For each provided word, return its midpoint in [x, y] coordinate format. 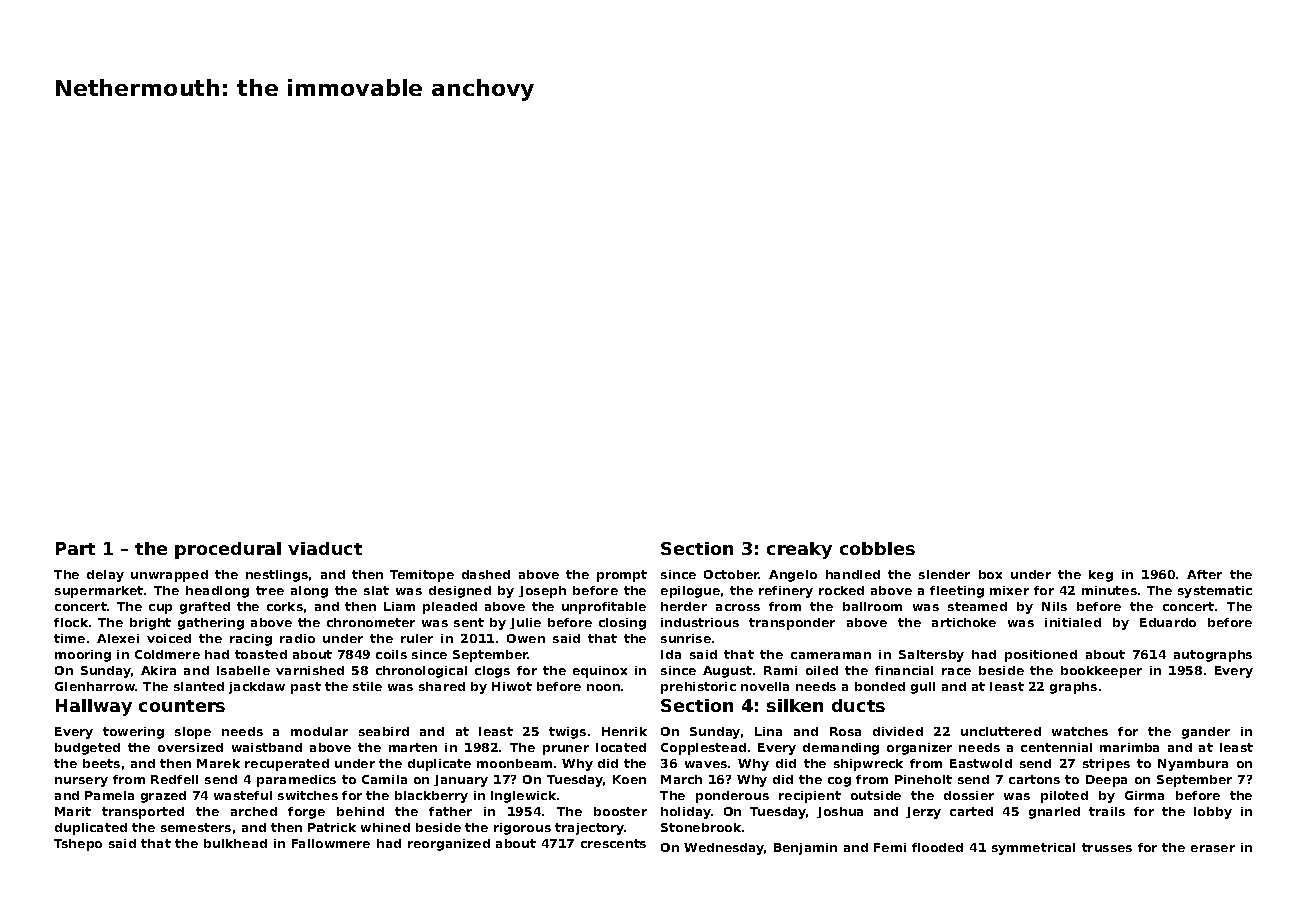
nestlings [277, 576]
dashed [486, 574]
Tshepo [78, 845]
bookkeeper [1101, 672]
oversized [190, 747]
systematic [1215, 592]
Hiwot [512, 686]
